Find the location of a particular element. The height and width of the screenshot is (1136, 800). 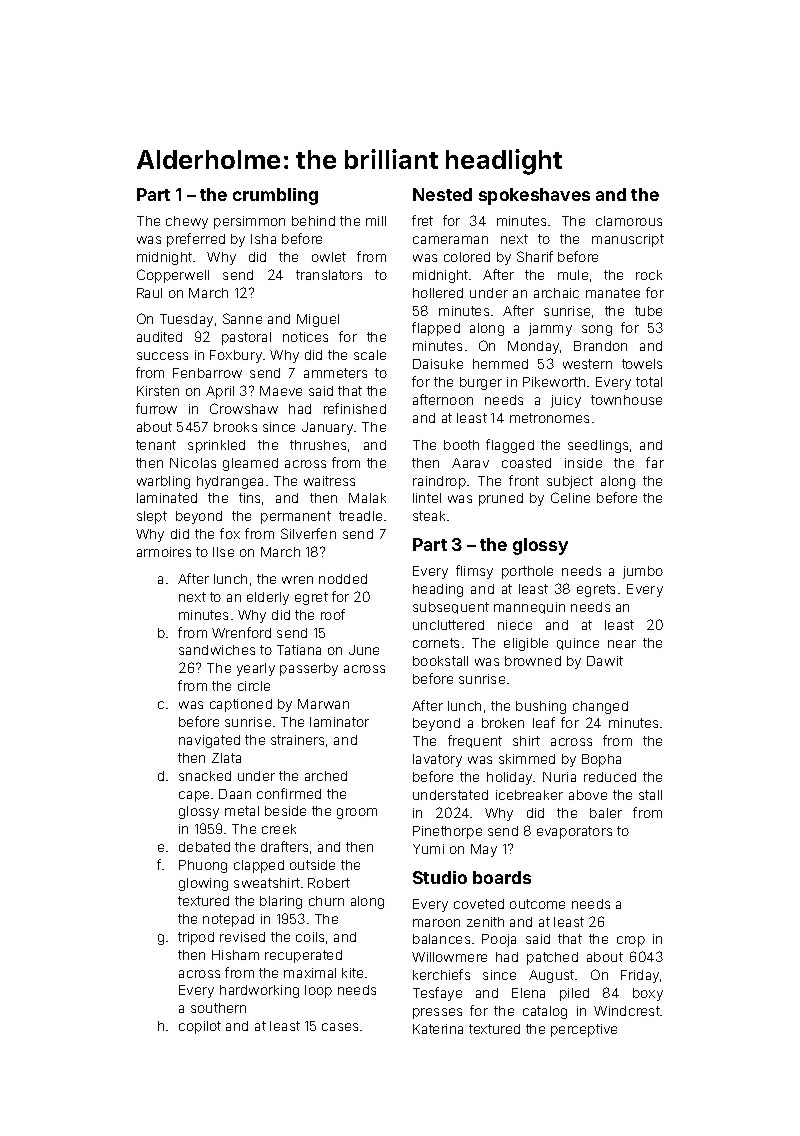

Nested is located at coordinates (442, 194).
